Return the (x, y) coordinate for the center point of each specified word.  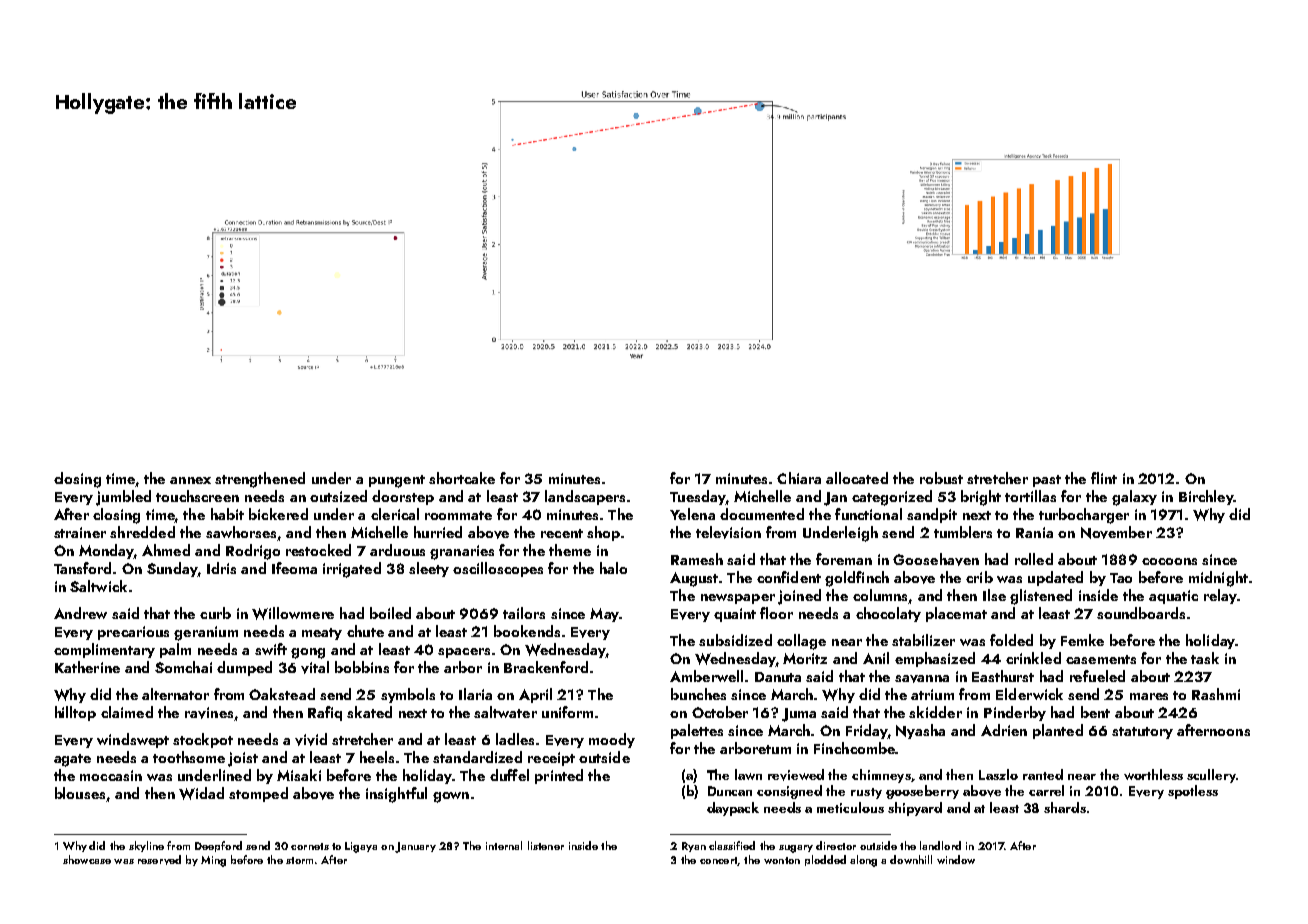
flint (1104, 478)
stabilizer (923, 640)
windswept (133, 740)
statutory (1142, 733)
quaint (735, 615)
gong (308, 653)
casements (1101, 659)
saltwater (505, 712)
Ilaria (475, 694)
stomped (258, 794)
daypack (733, 809)
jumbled (123, 498)
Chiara (799, 478)
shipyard (915, 809)
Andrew (80, 613)
